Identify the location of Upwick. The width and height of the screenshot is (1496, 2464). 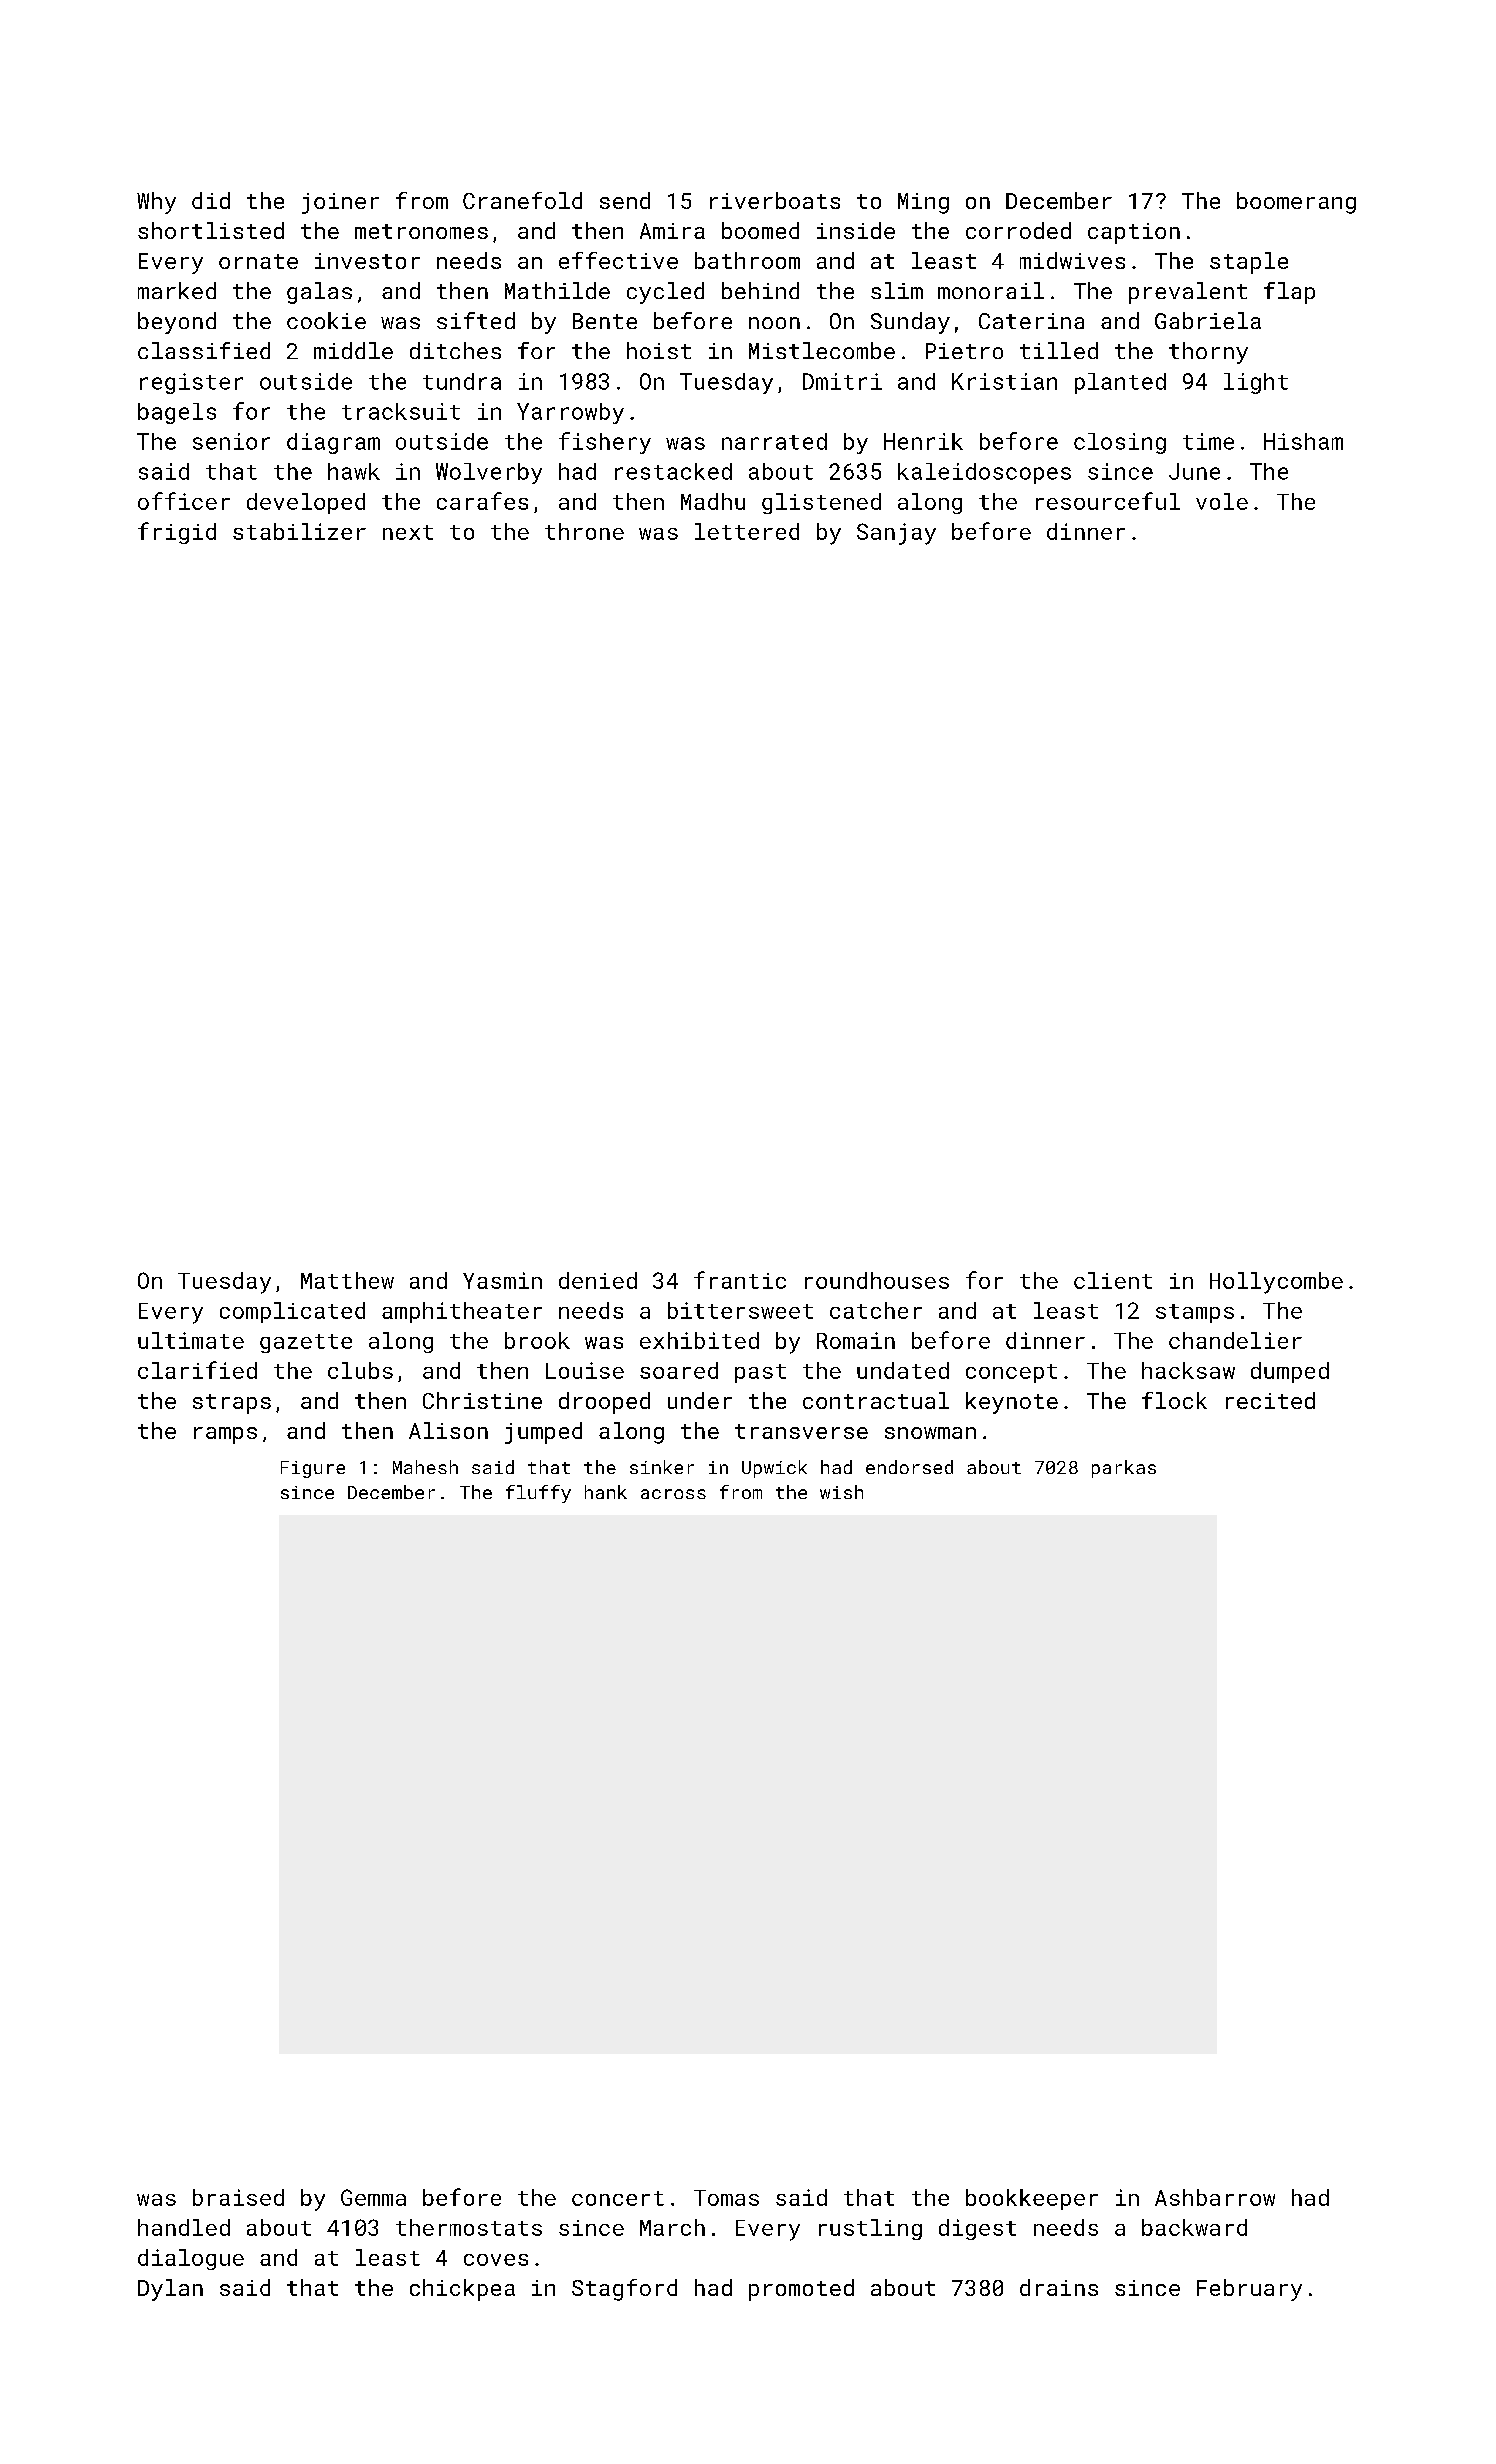
(774, 1469).
